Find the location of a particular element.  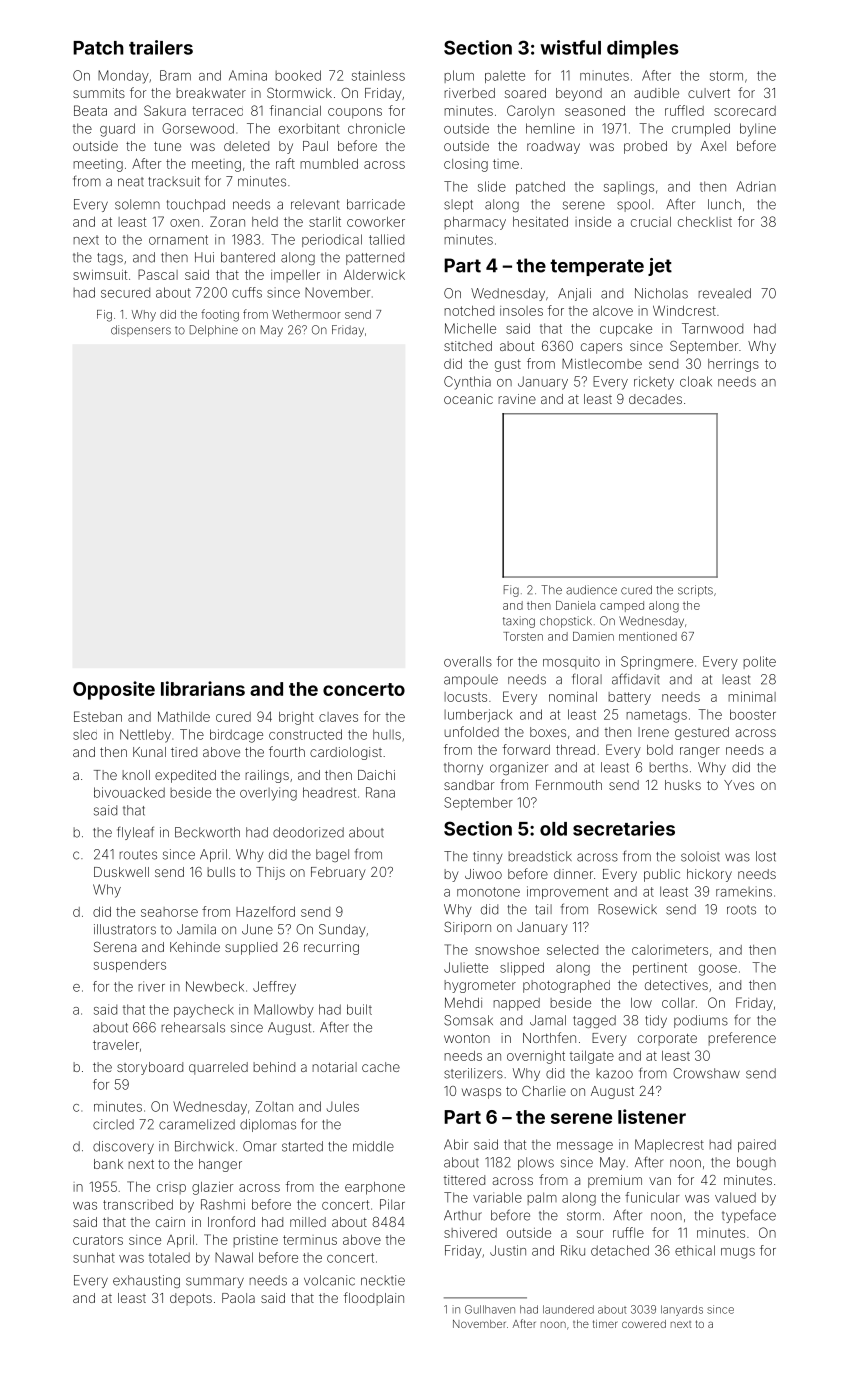

overalls is located at coordinates (468, 661).
